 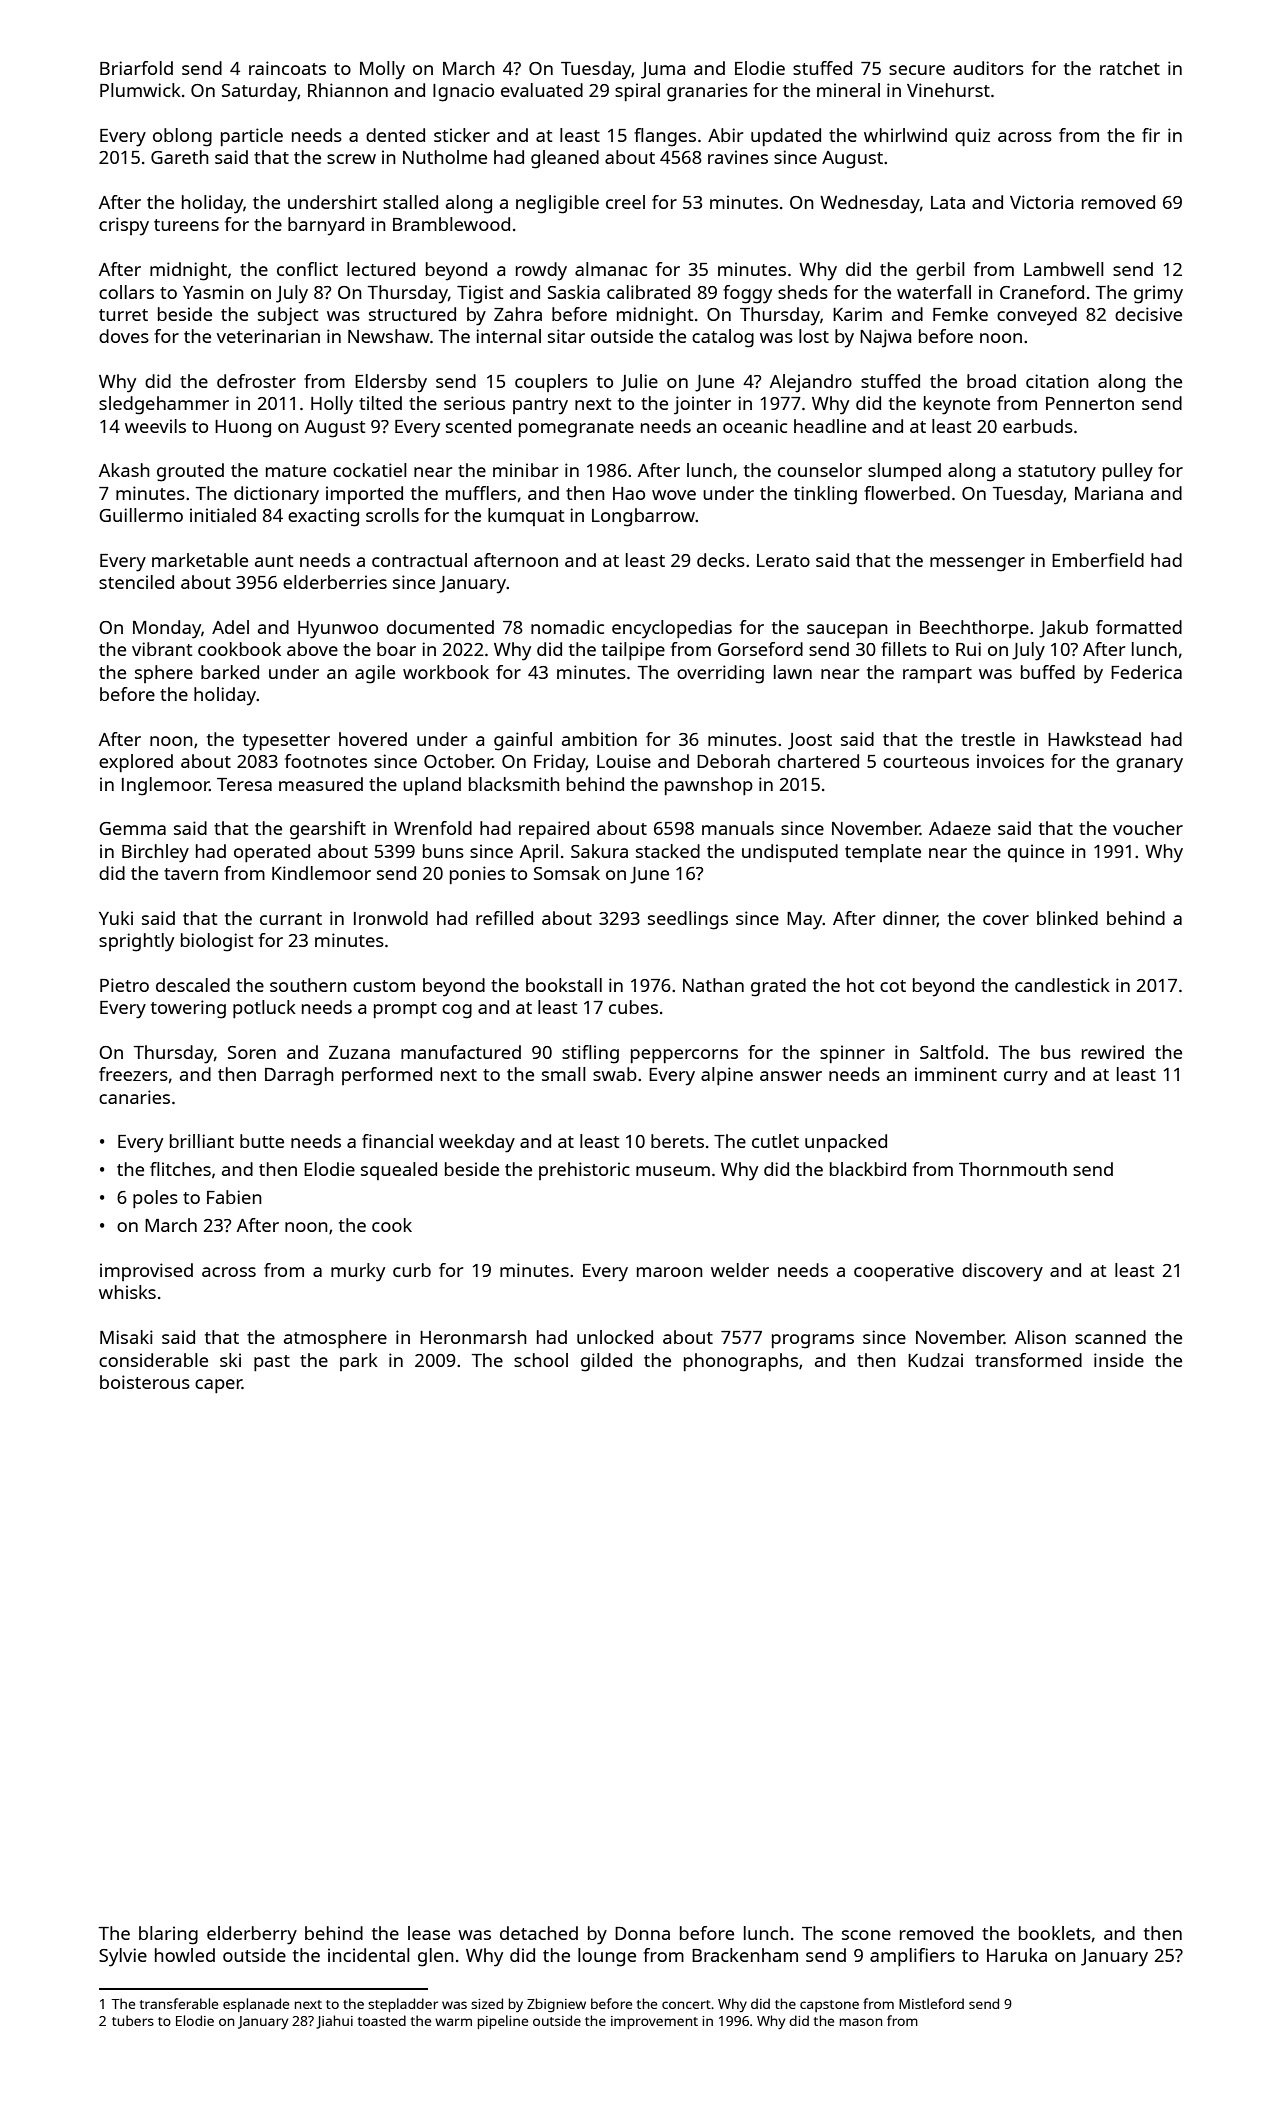 What do you see at coordinates (1149, 765) in the image?
I see `granary` at bounding box center [1149, 765].
